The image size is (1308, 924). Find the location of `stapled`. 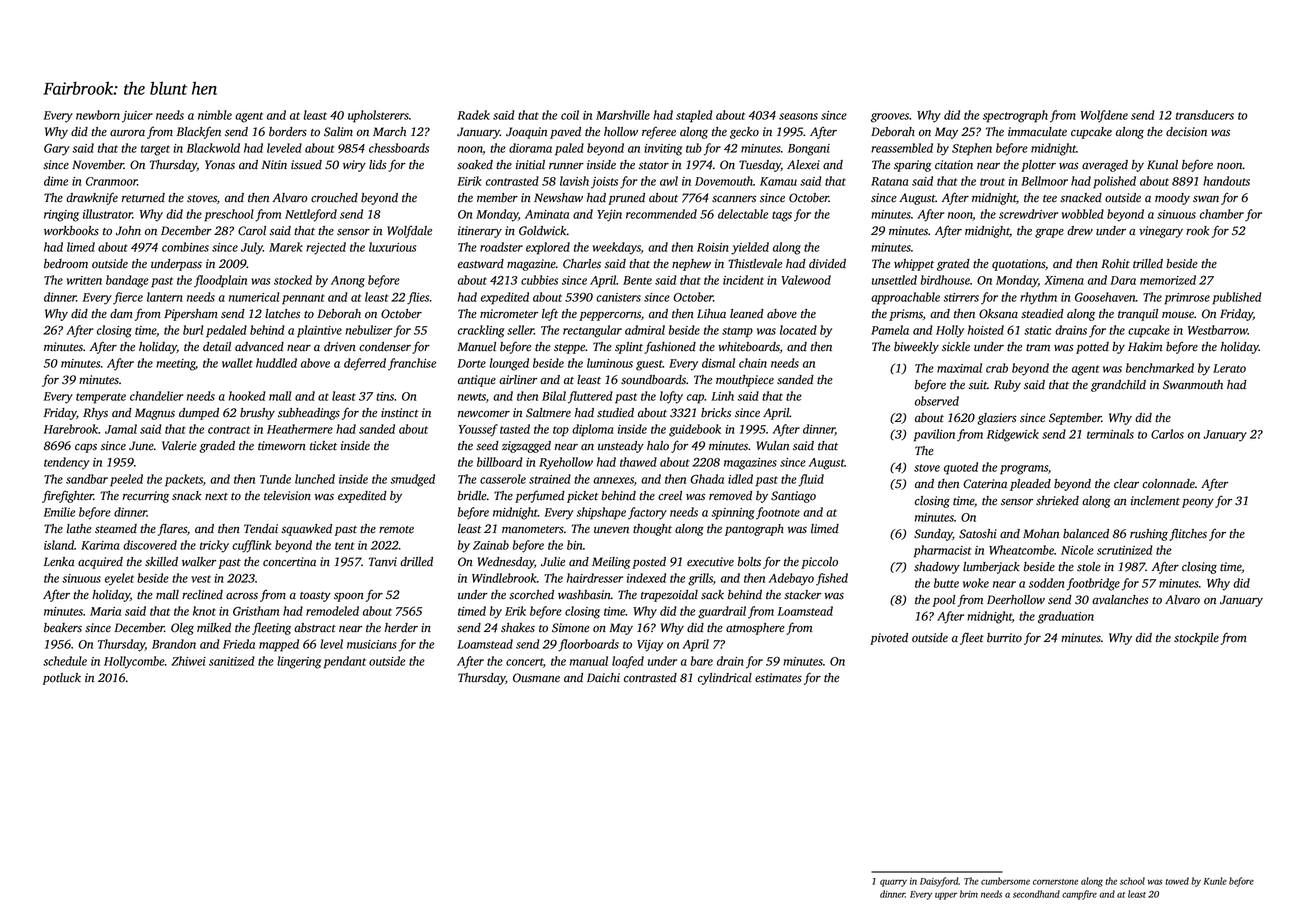

stapled is located at coordinates (694, 116).
